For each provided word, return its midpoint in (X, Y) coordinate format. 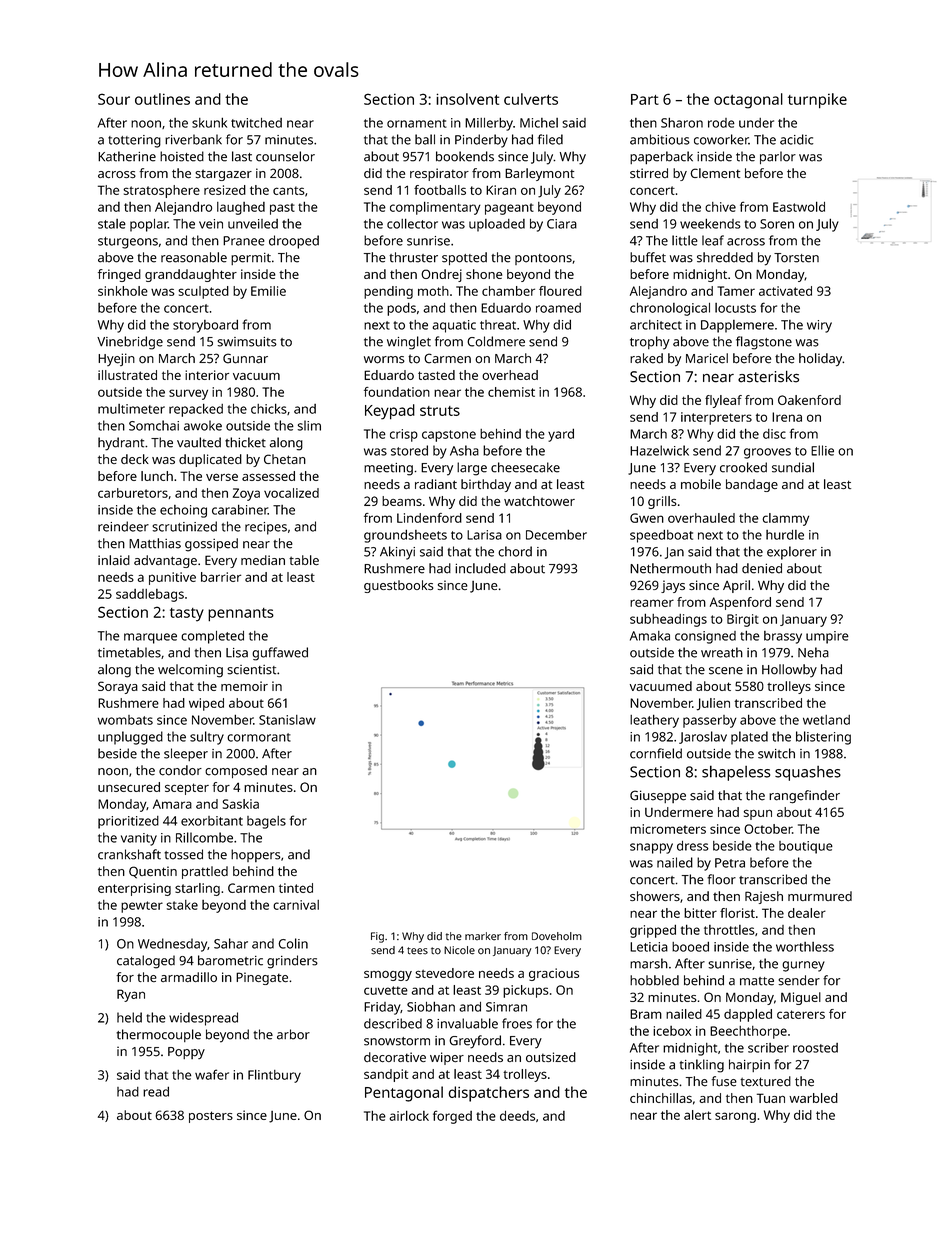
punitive (172, 578)
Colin (293, 943)
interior (207, 375)
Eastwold (799, 206)
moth (433, 291)
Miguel (801, 998)
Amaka (650, 636)
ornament (417, 123)
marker (483, 936)
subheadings (668, 620)
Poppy (186, 1053)
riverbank (193, 139)
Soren (777, 224)
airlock (409, 1115)
